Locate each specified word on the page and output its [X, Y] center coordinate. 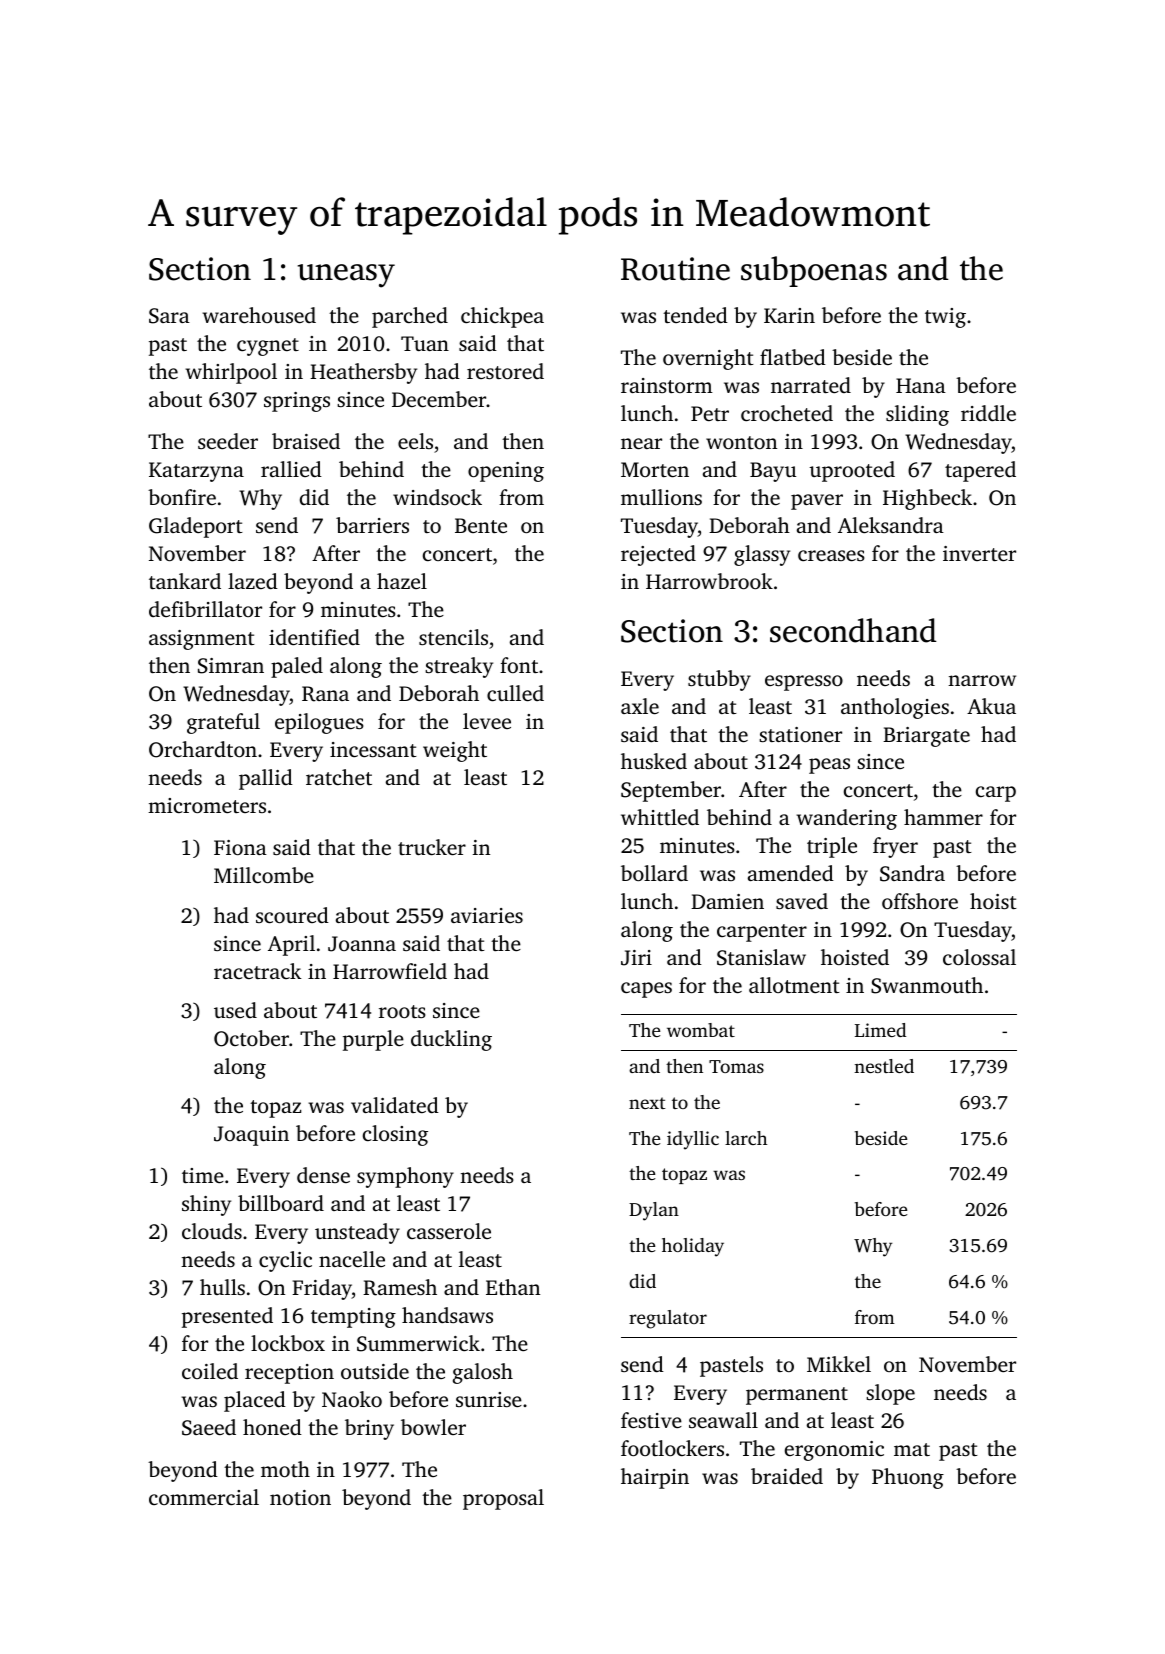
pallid [266, 779]
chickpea [502, 317]
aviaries [487, 915]
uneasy [346, 276]
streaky [459, 667]
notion [300, 1497]
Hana [921, 385]
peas [829, 766]
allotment [794, 985]
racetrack [257, 971]
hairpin [655, 1478]
